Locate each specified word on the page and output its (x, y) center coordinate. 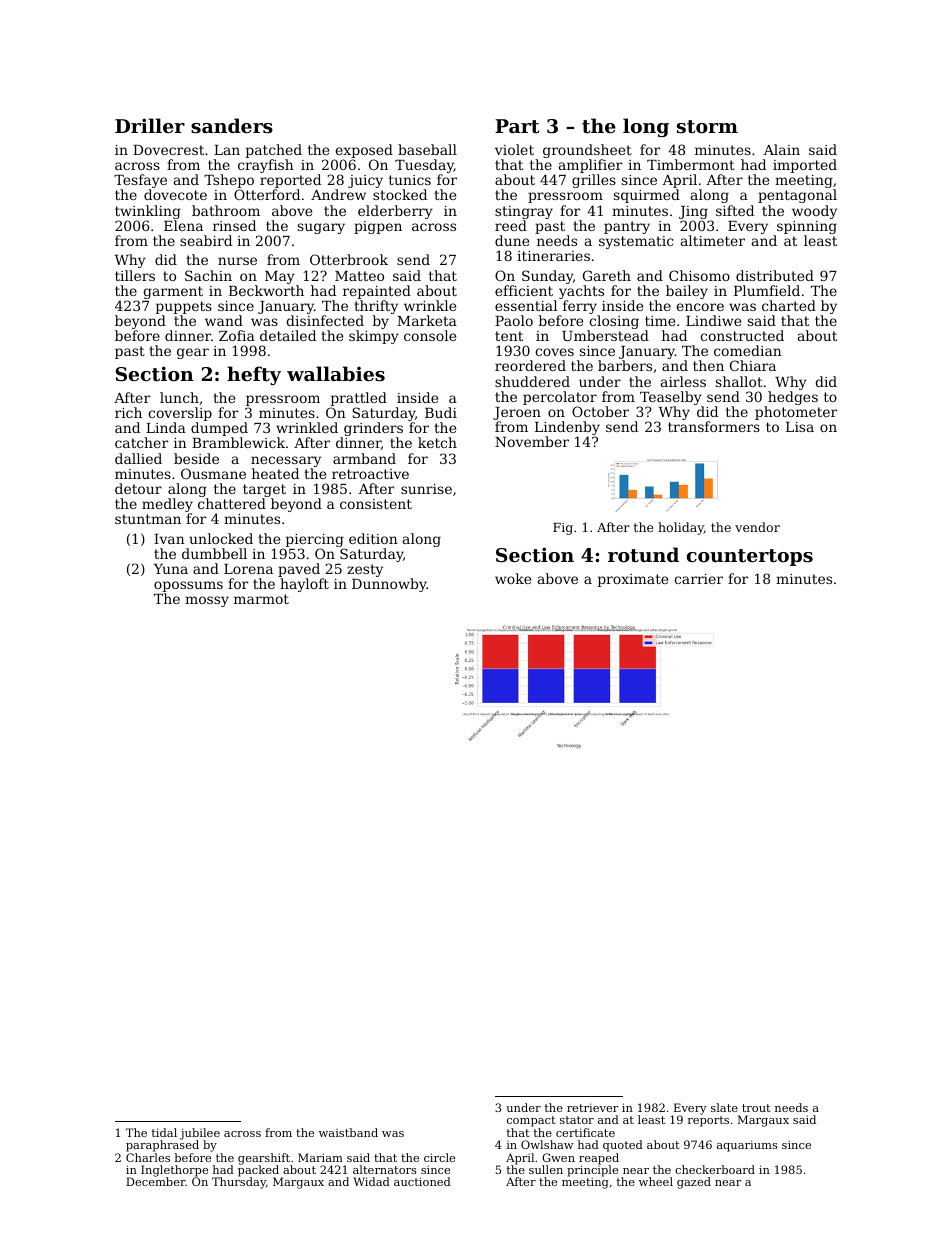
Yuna (171, 569)
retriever (592, 1107)
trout (756, 1108)
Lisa (800, 427)
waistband (348, 1132)
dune (512, 240)
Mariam (320, 1157)
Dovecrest (168, 150)
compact (531, 1121)
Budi (441, 412)
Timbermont (691, 164)
